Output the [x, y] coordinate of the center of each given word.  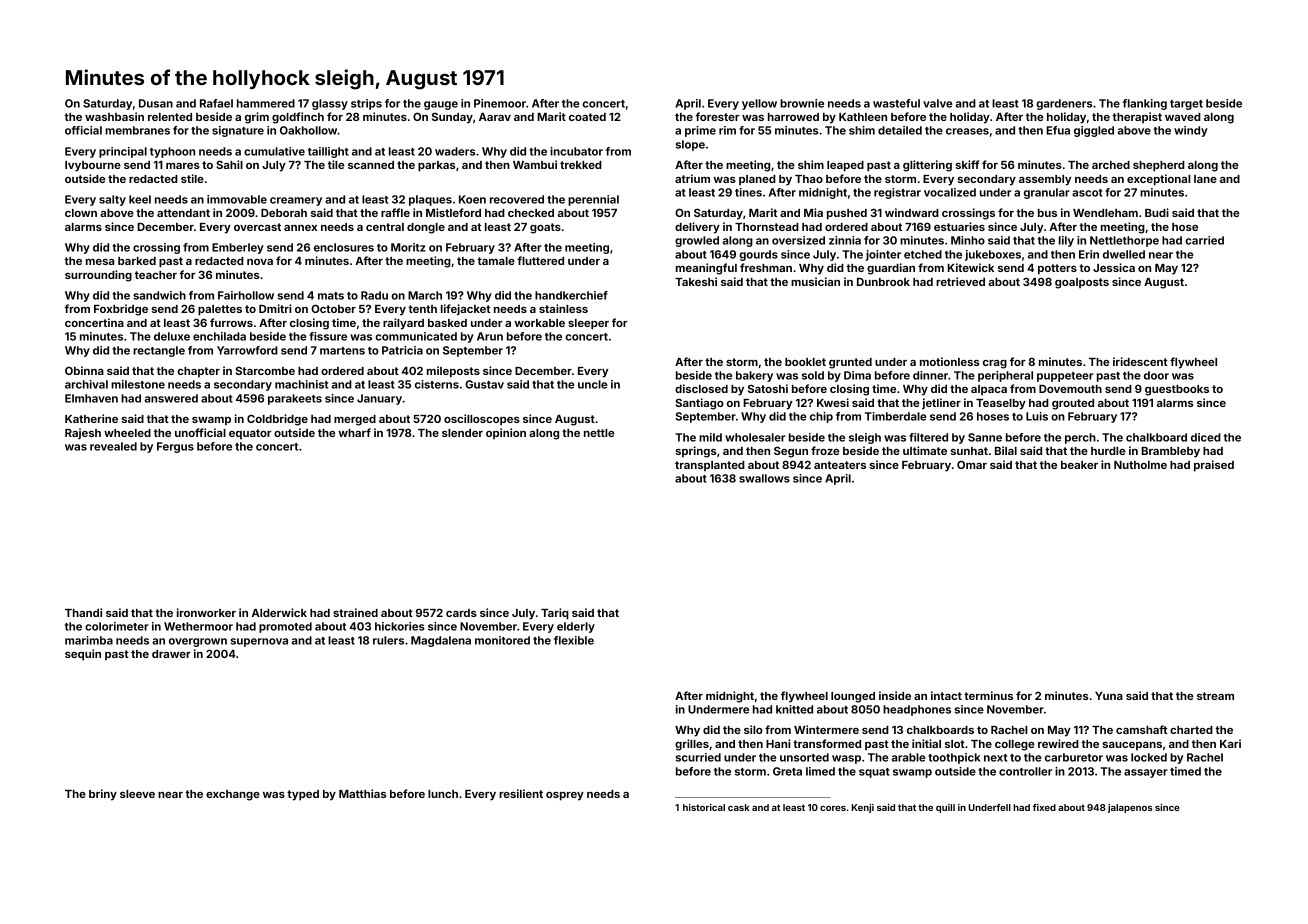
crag [995, 364]
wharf [354, 432]
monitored [502, 640]
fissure [328, 336]
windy [1191, 131]
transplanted [710, 466]
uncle [592, 384]
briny [103, 795]
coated [587, 117]
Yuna [1109, 696]
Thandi [83, 612]
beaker [1079, 465]
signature [238, 131]
